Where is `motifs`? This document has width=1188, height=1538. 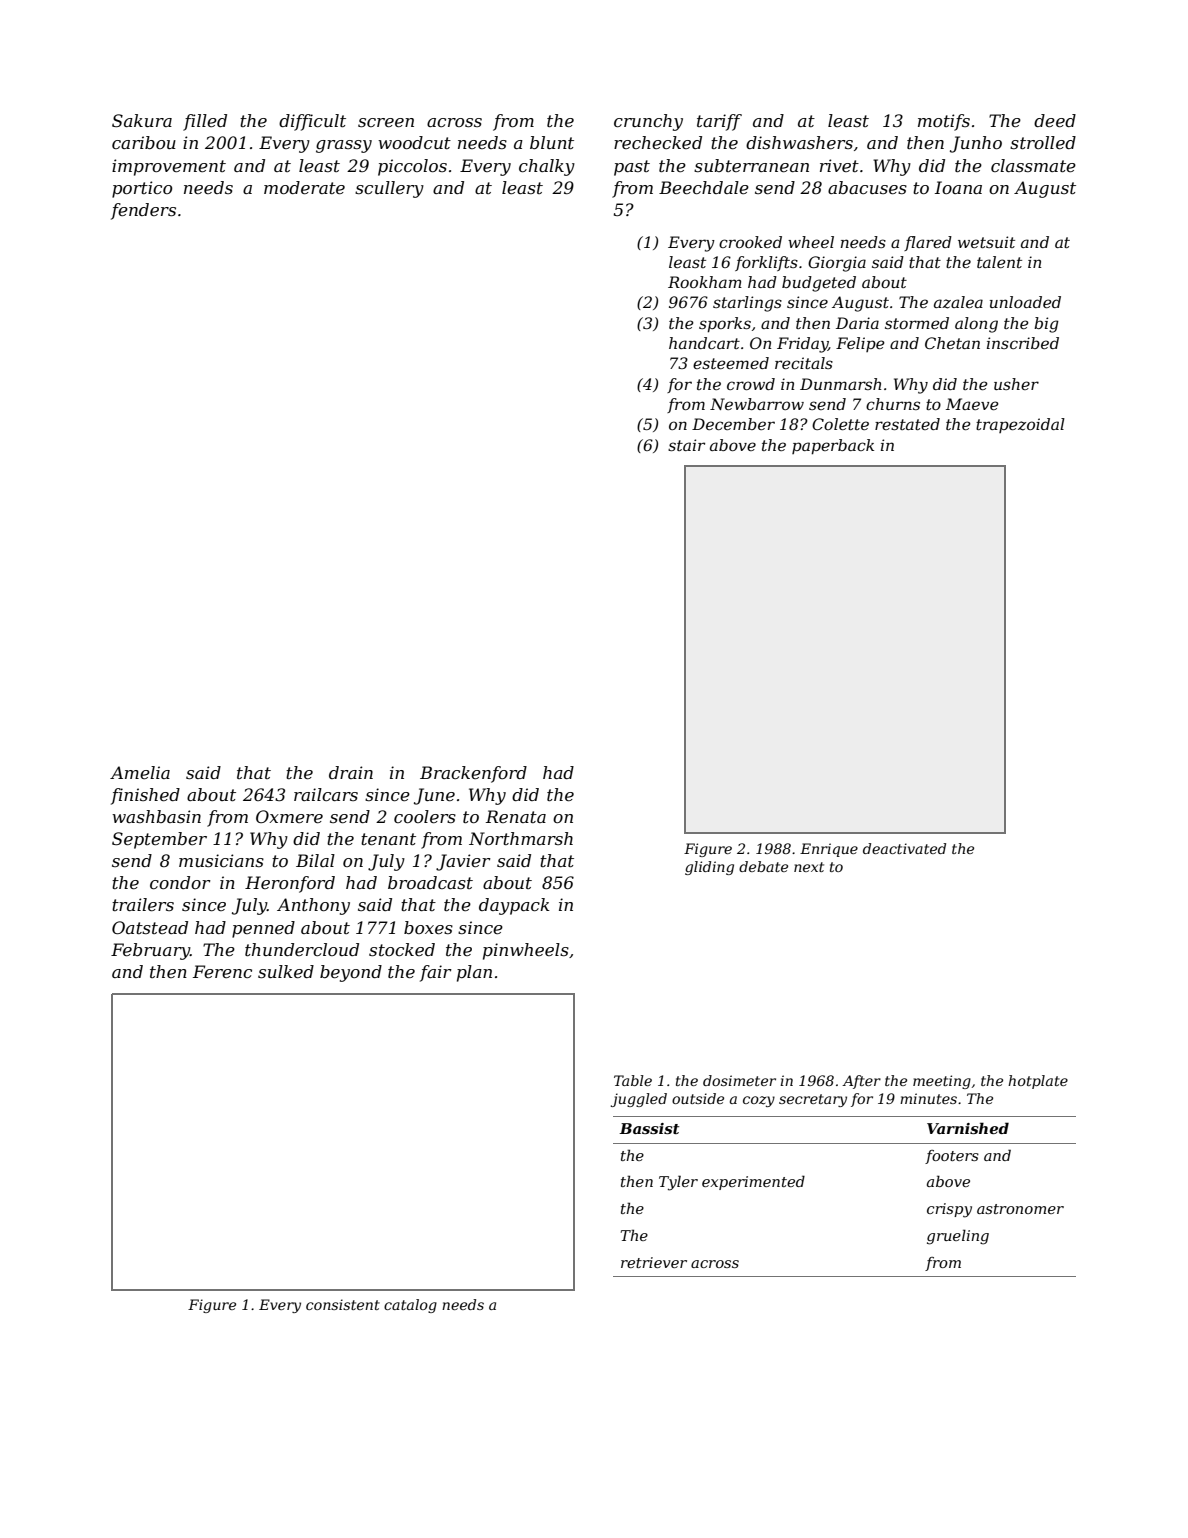
motifs is located at coordinates (944, 122).
